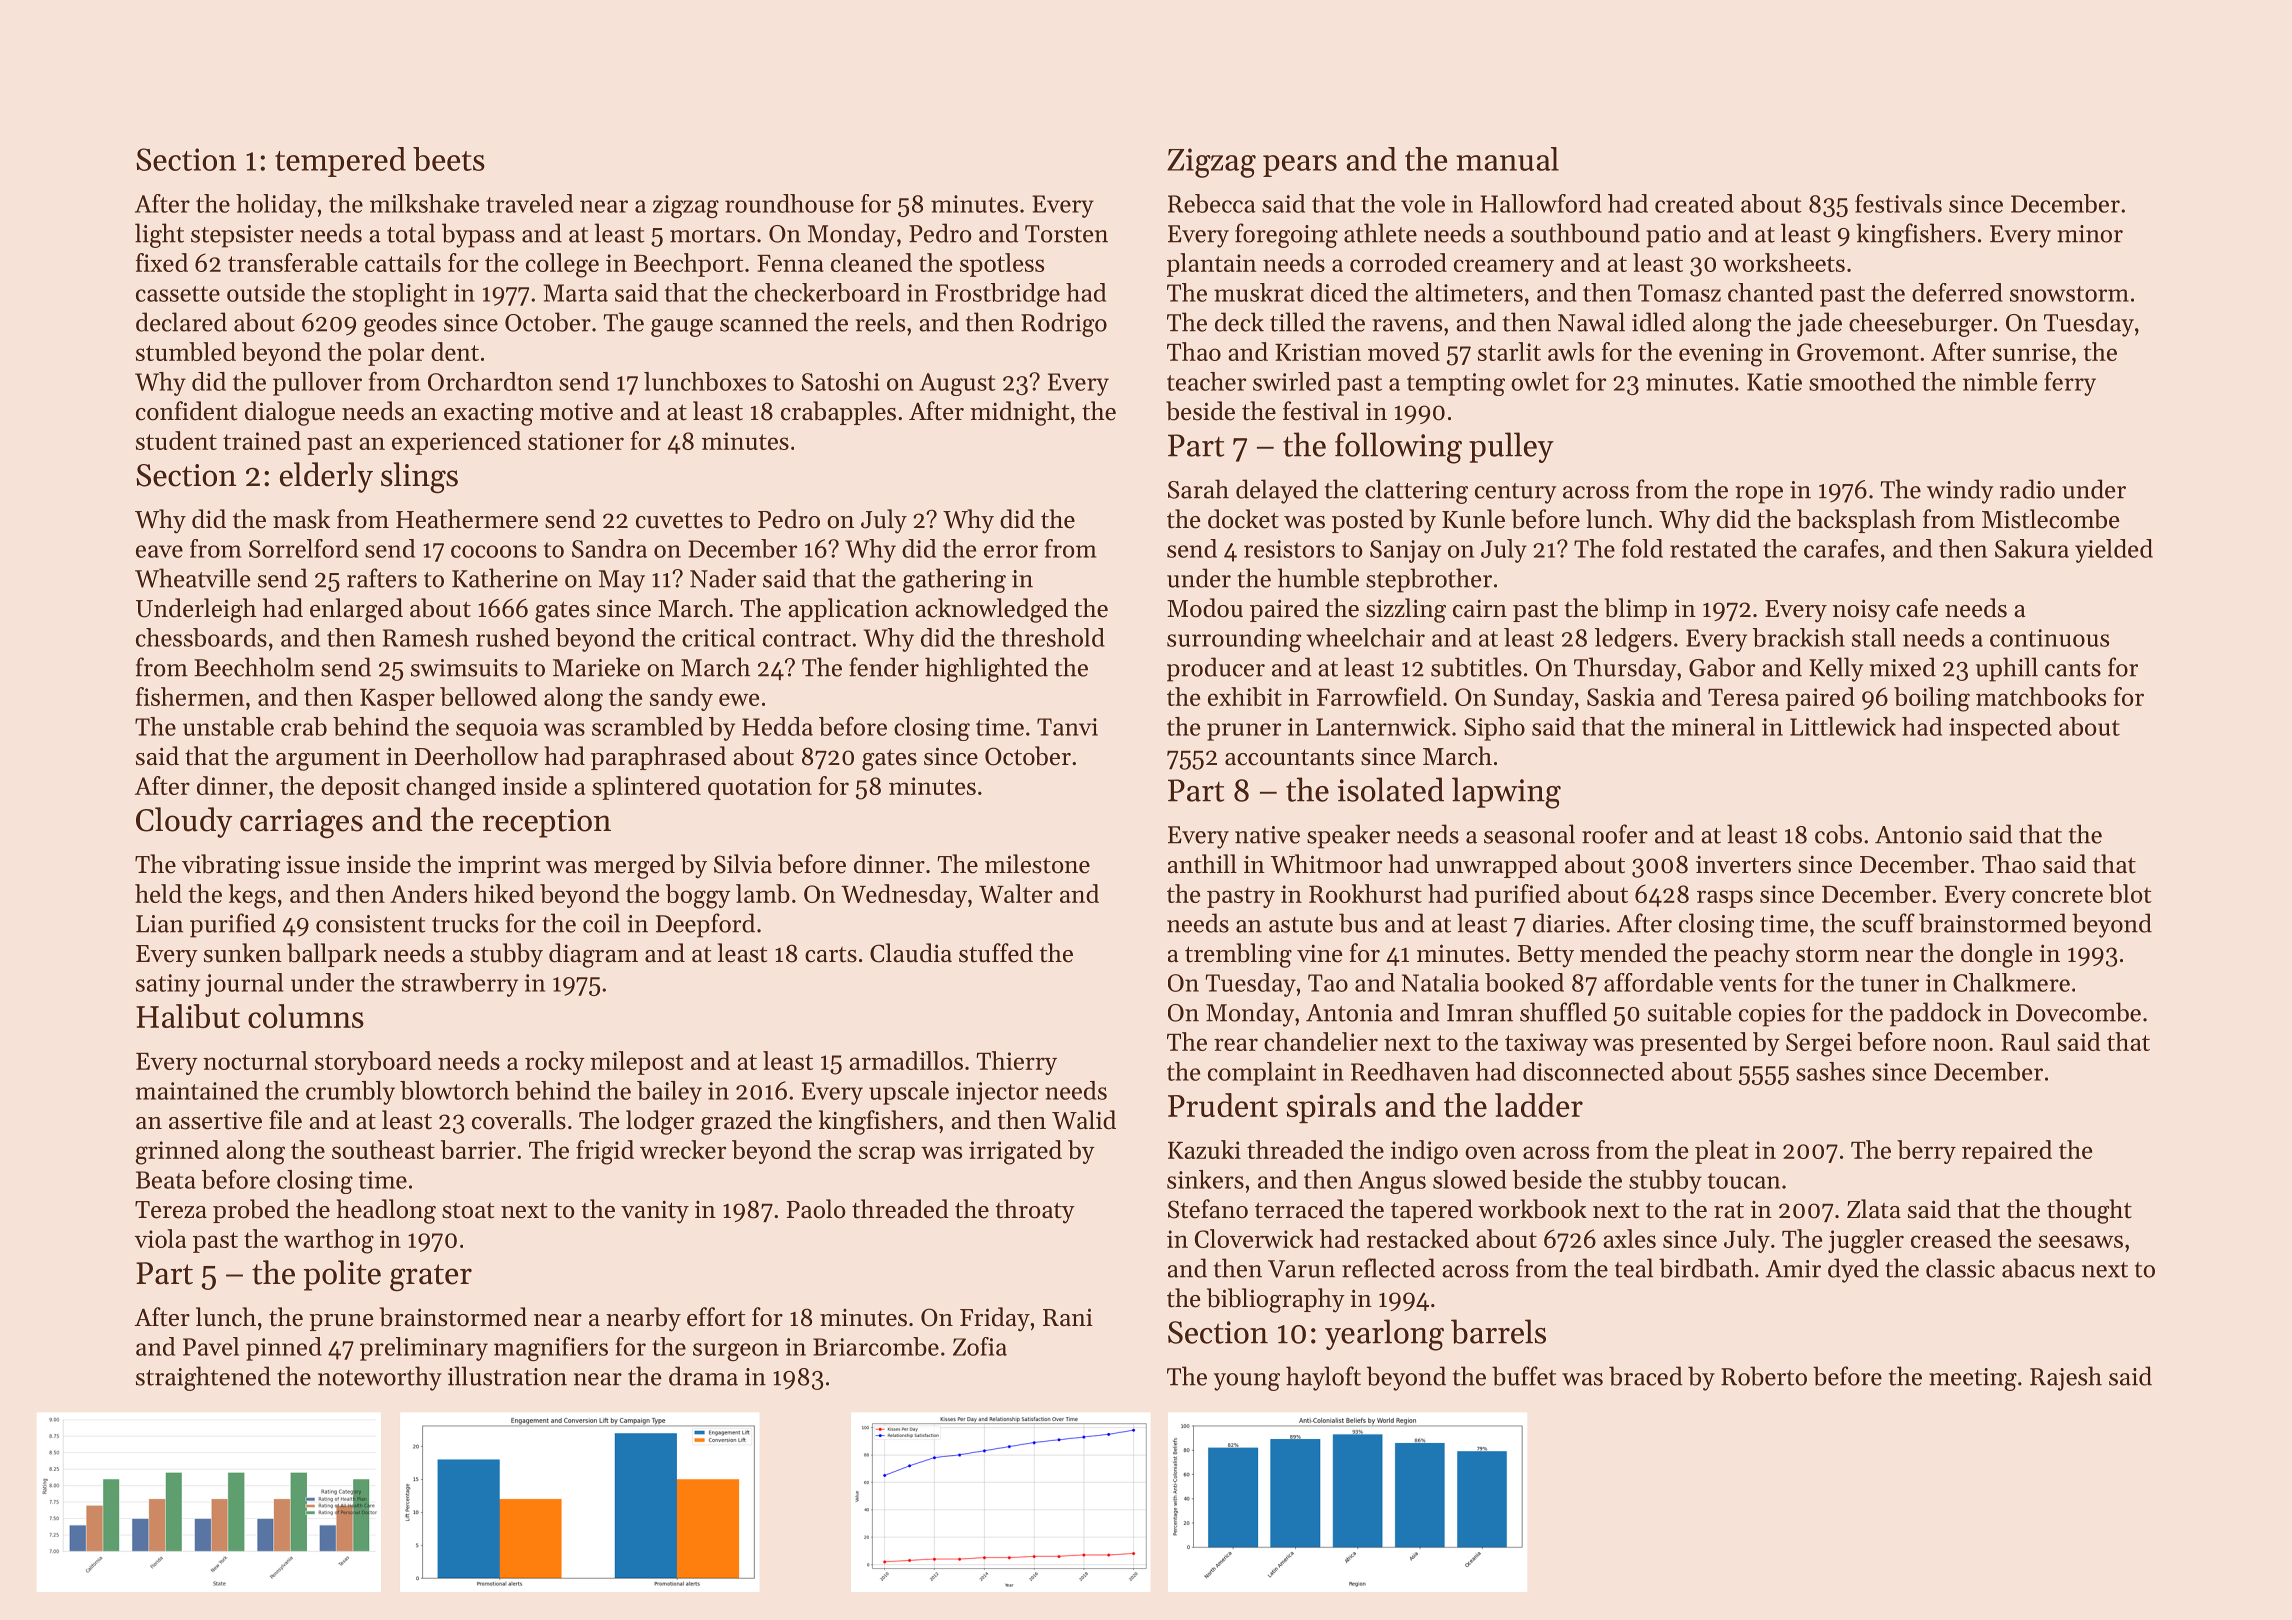  Describe the element at coordinates (2011, 982) in the image. I see `Chalkmere` at that location.
